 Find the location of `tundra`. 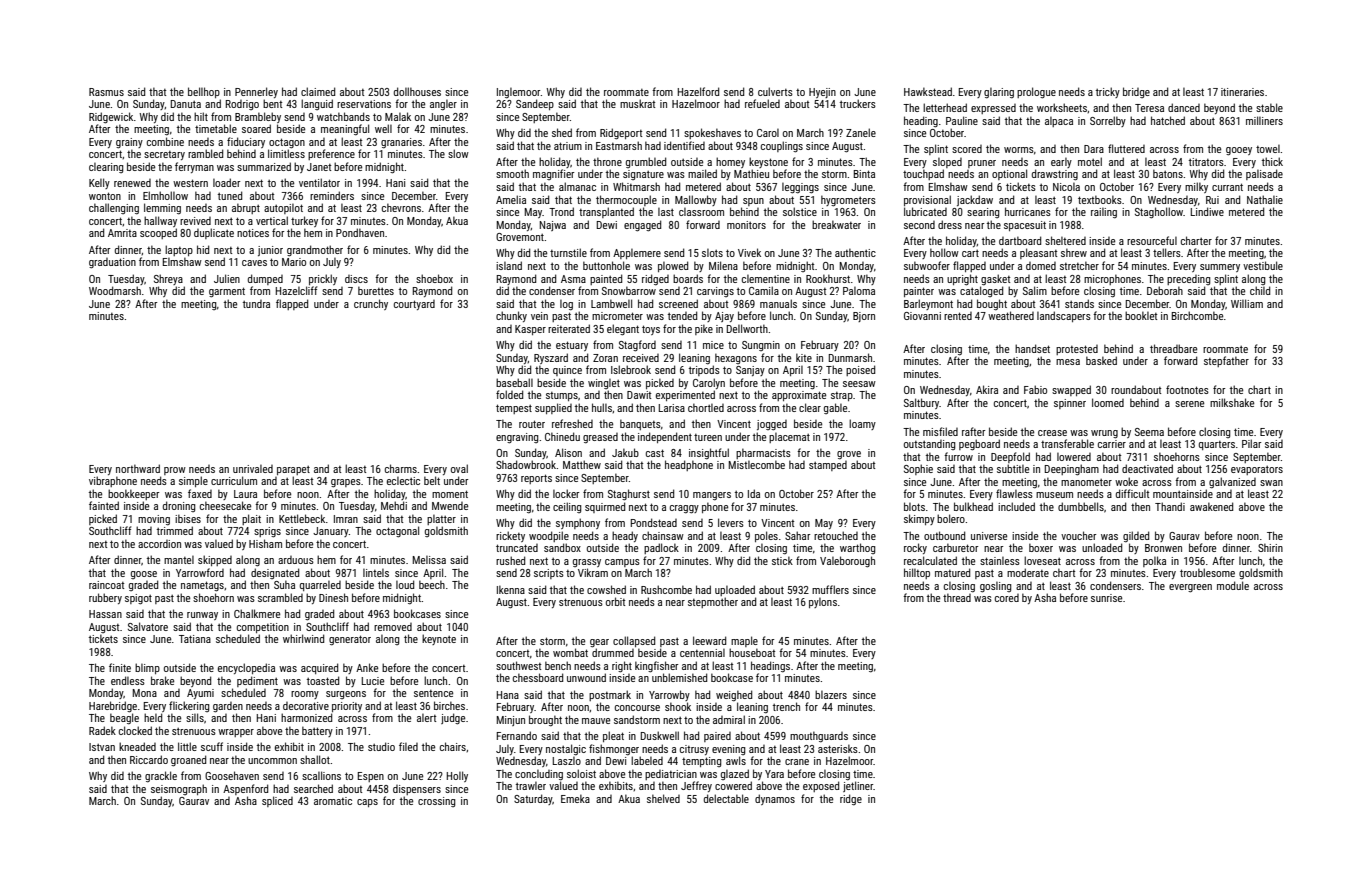

tundra is located at coordinates (256, 304).
